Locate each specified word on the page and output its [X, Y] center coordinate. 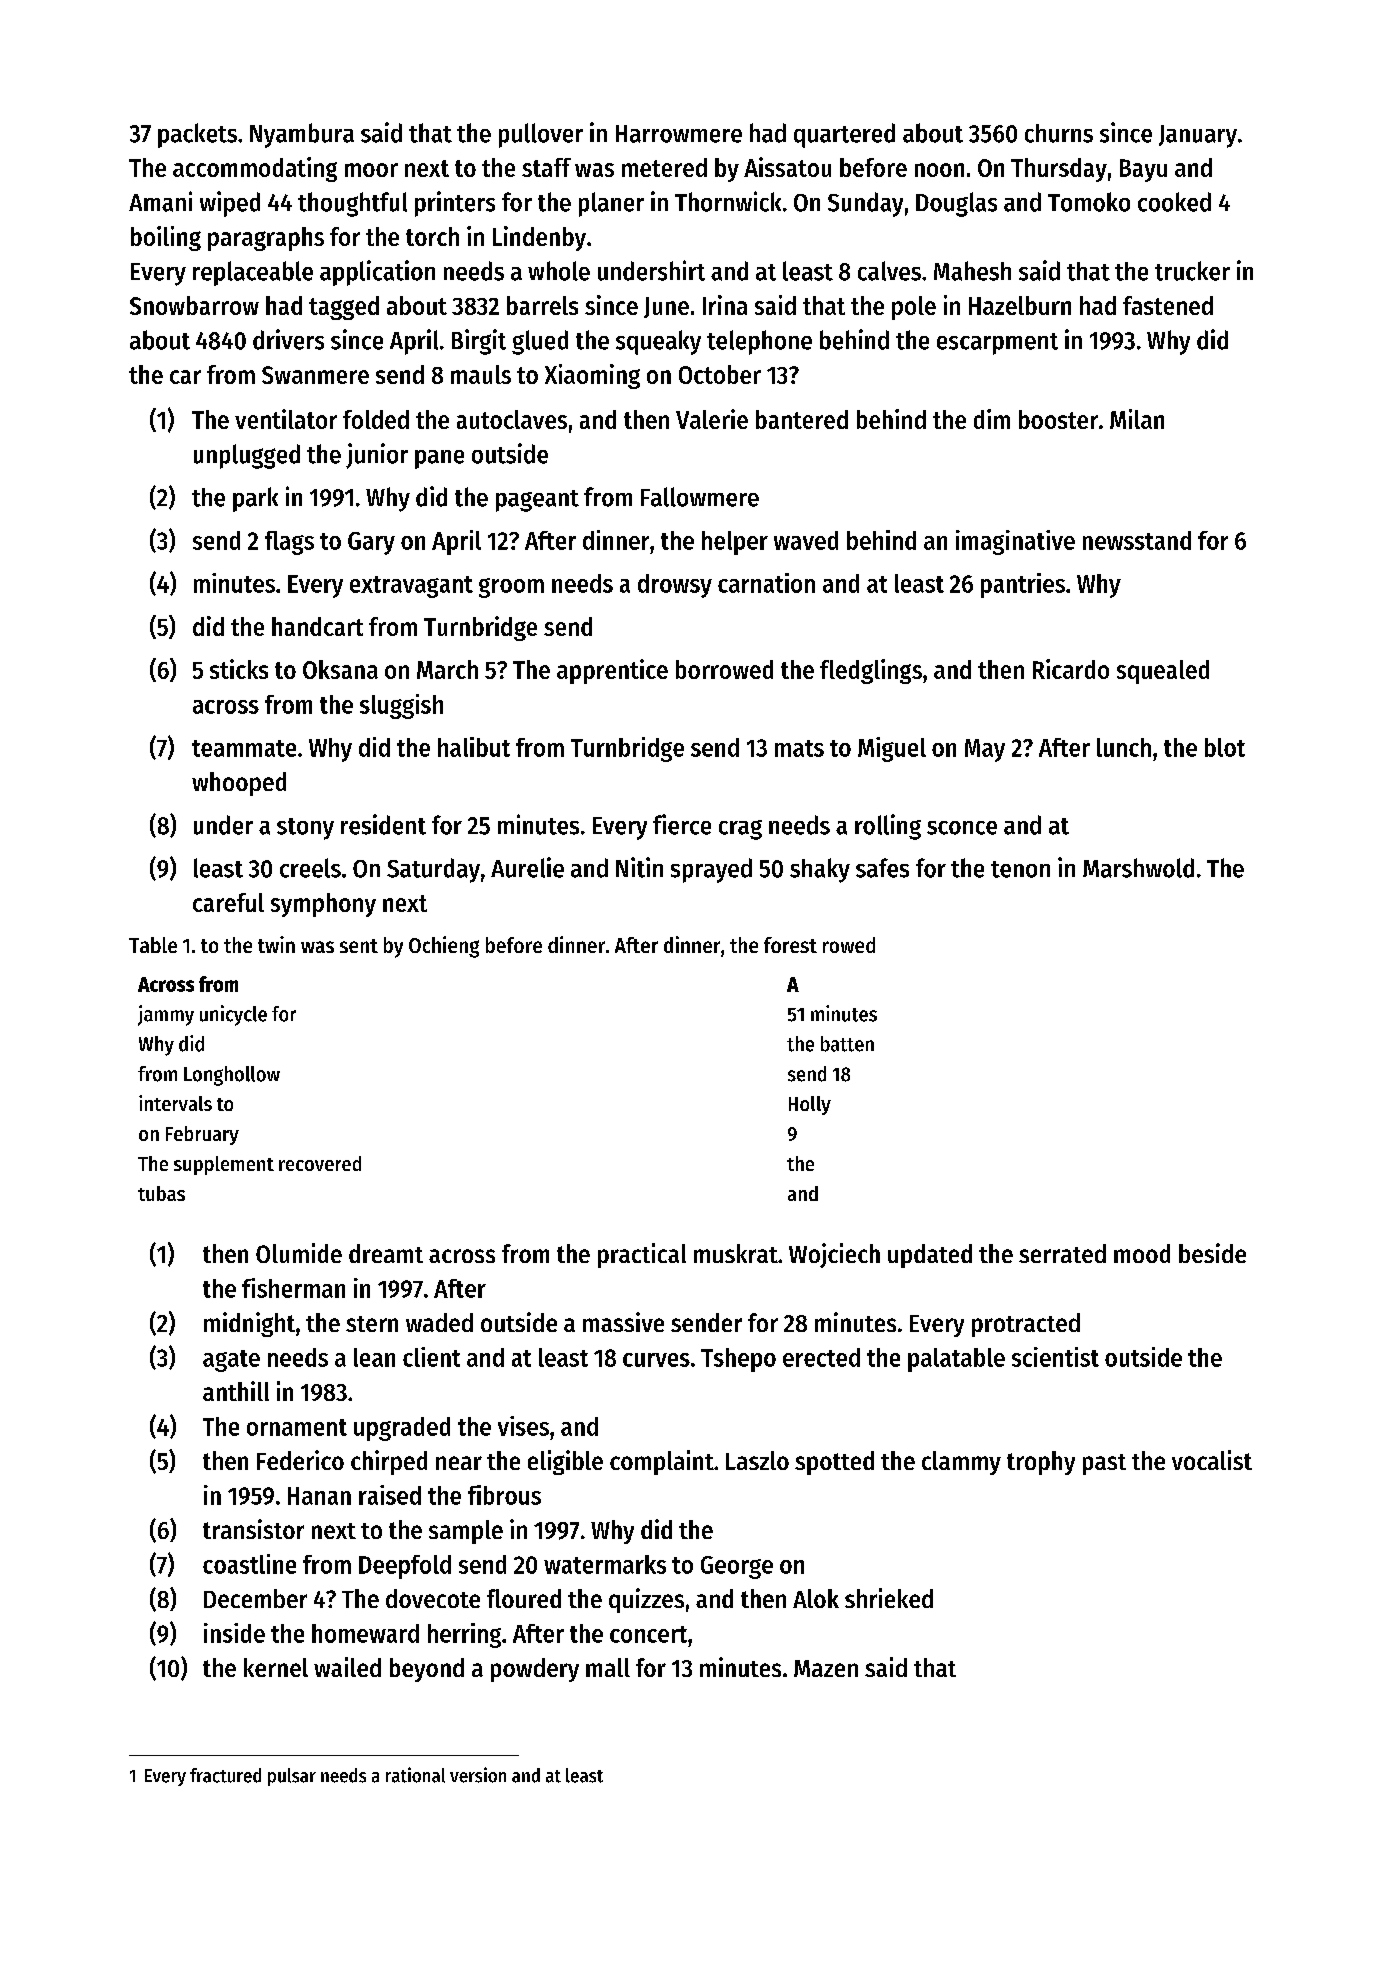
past [1104, 1464]
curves [656, 1360]
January [1198, 136]
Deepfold [405, 1567]
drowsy [675, 586]
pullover [541, 135]
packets [197, 135]
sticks [239, 669]
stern [372, 1324]
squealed [1163, 672]
